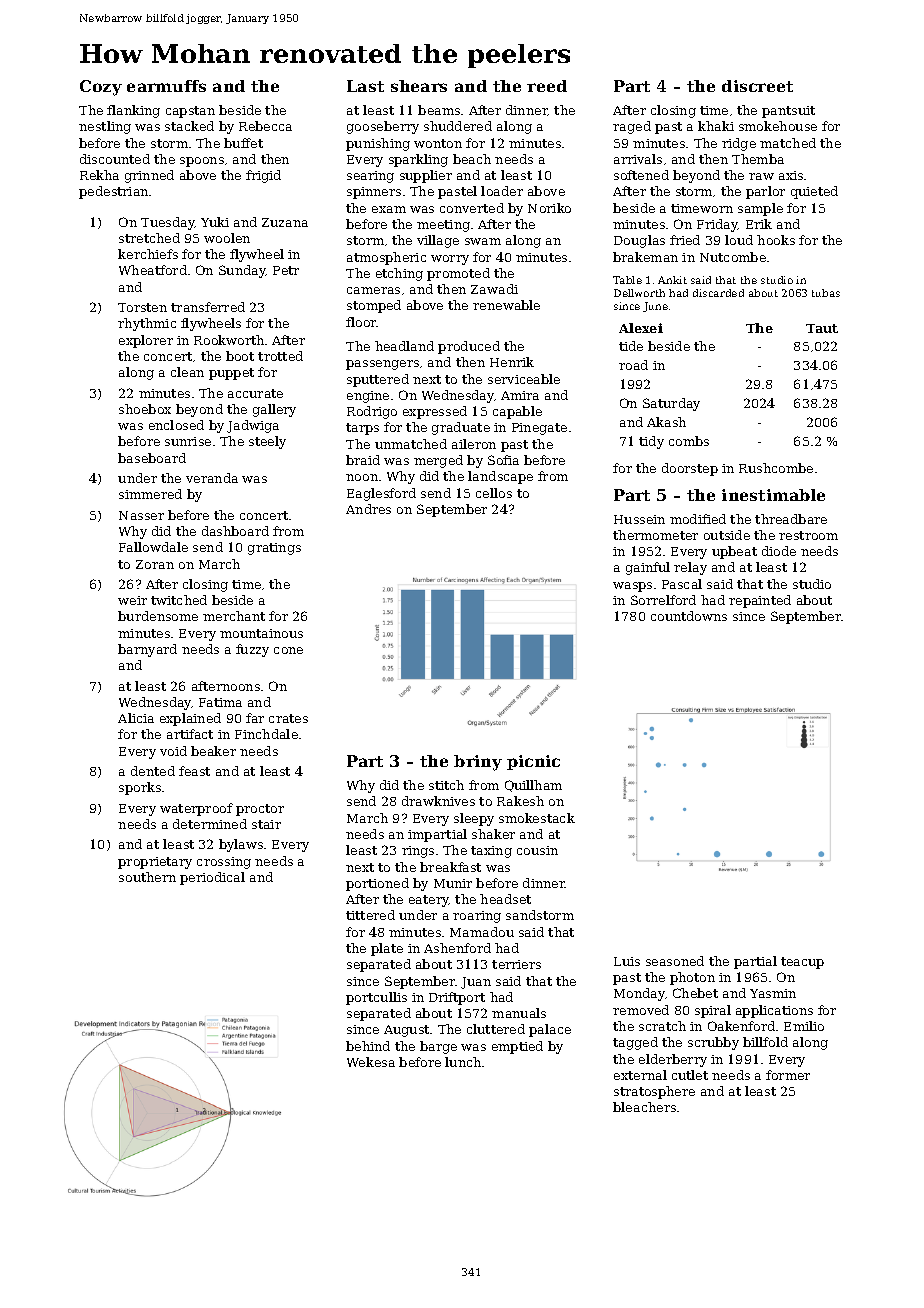  I want to click on determined, so click(210, 824).
